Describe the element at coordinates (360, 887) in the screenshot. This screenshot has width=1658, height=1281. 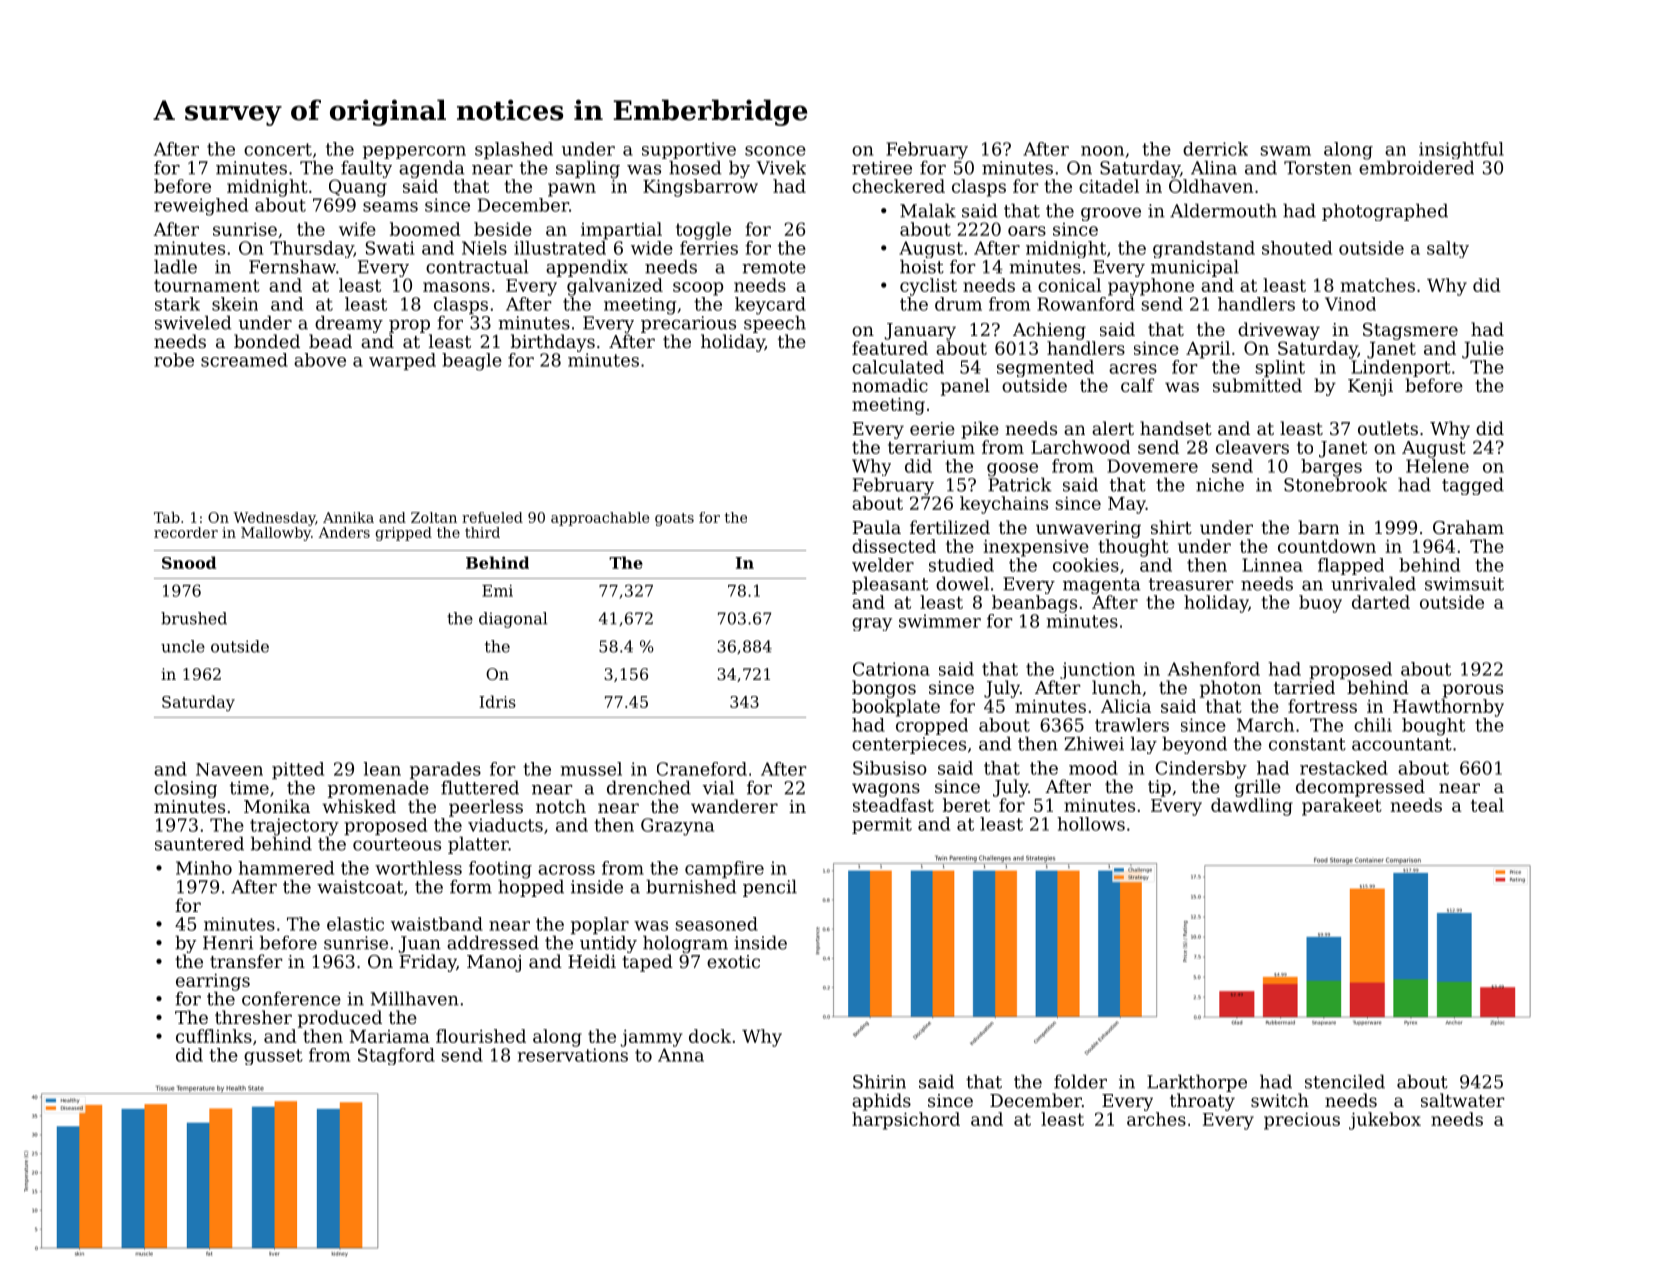
I see `waistcoat` at that location.
